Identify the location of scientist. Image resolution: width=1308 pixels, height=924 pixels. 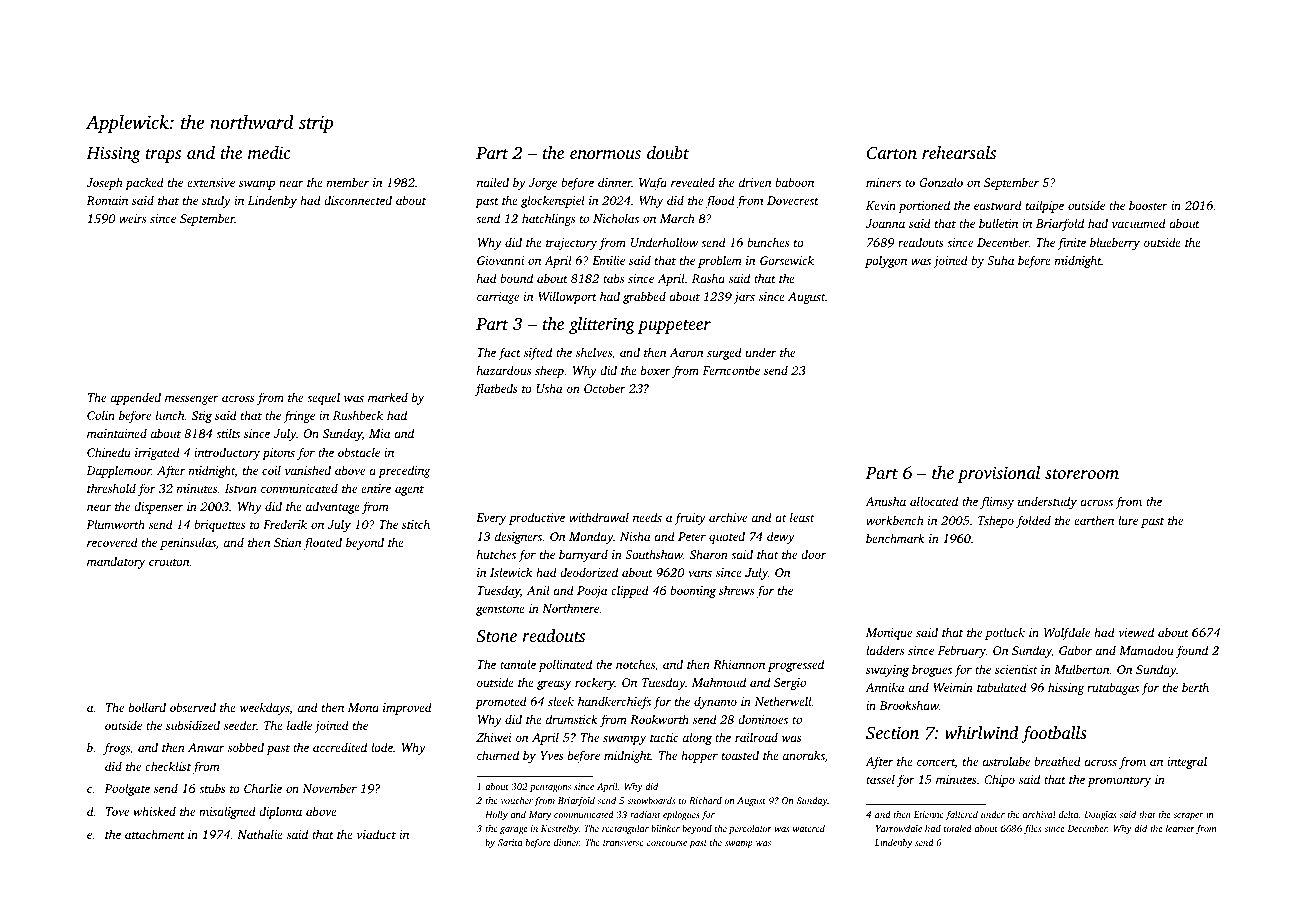
(1016, 669).
